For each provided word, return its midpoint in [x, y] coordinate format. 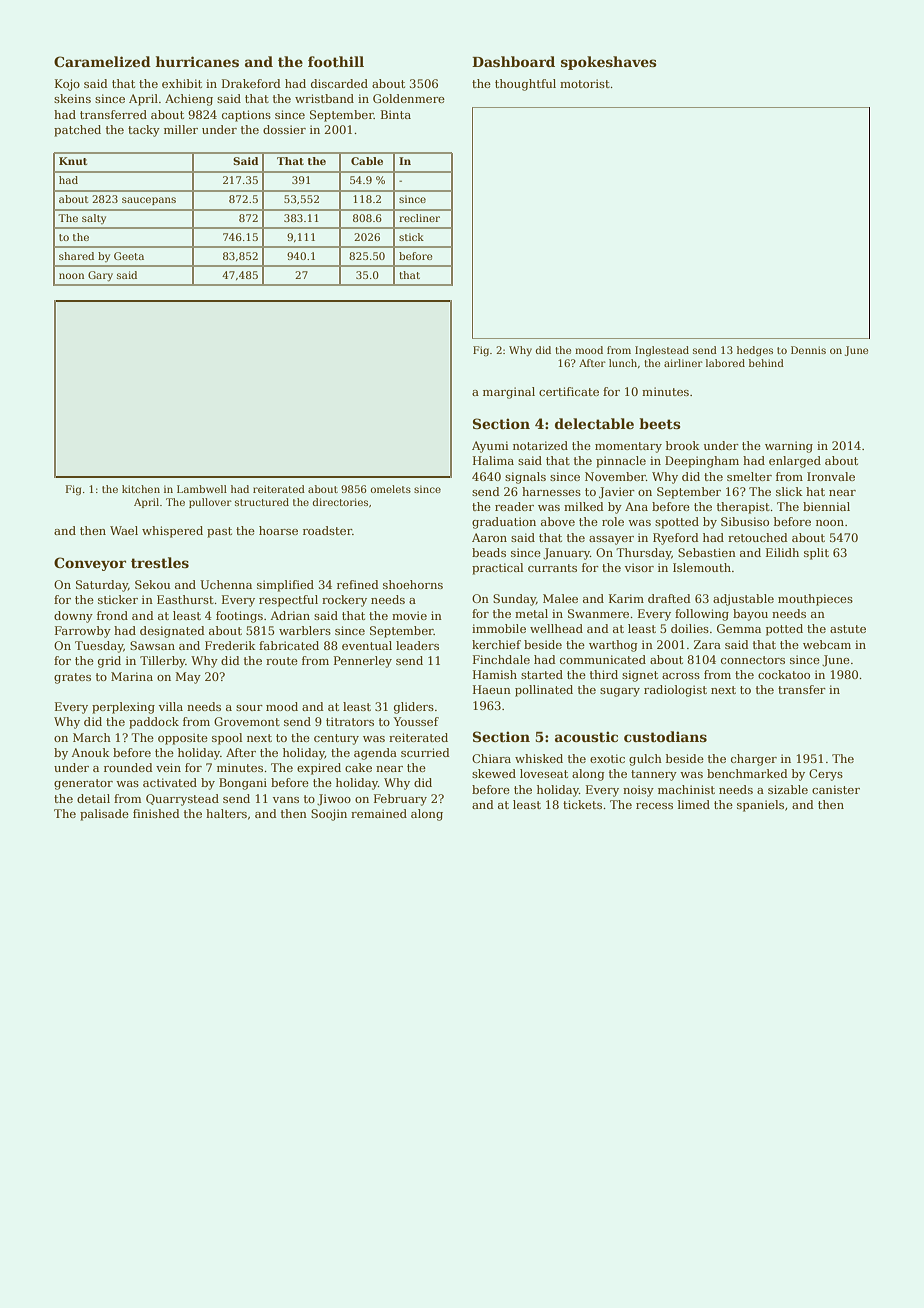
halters [226, 813]
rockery [344, 601]
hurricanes [197, 61]
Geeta [129, 256]
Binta [396, 114]
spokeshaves [609, 63]
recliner [419, 218]
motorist [585, 83]
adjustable [743, 600]
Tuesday [99, 647]
